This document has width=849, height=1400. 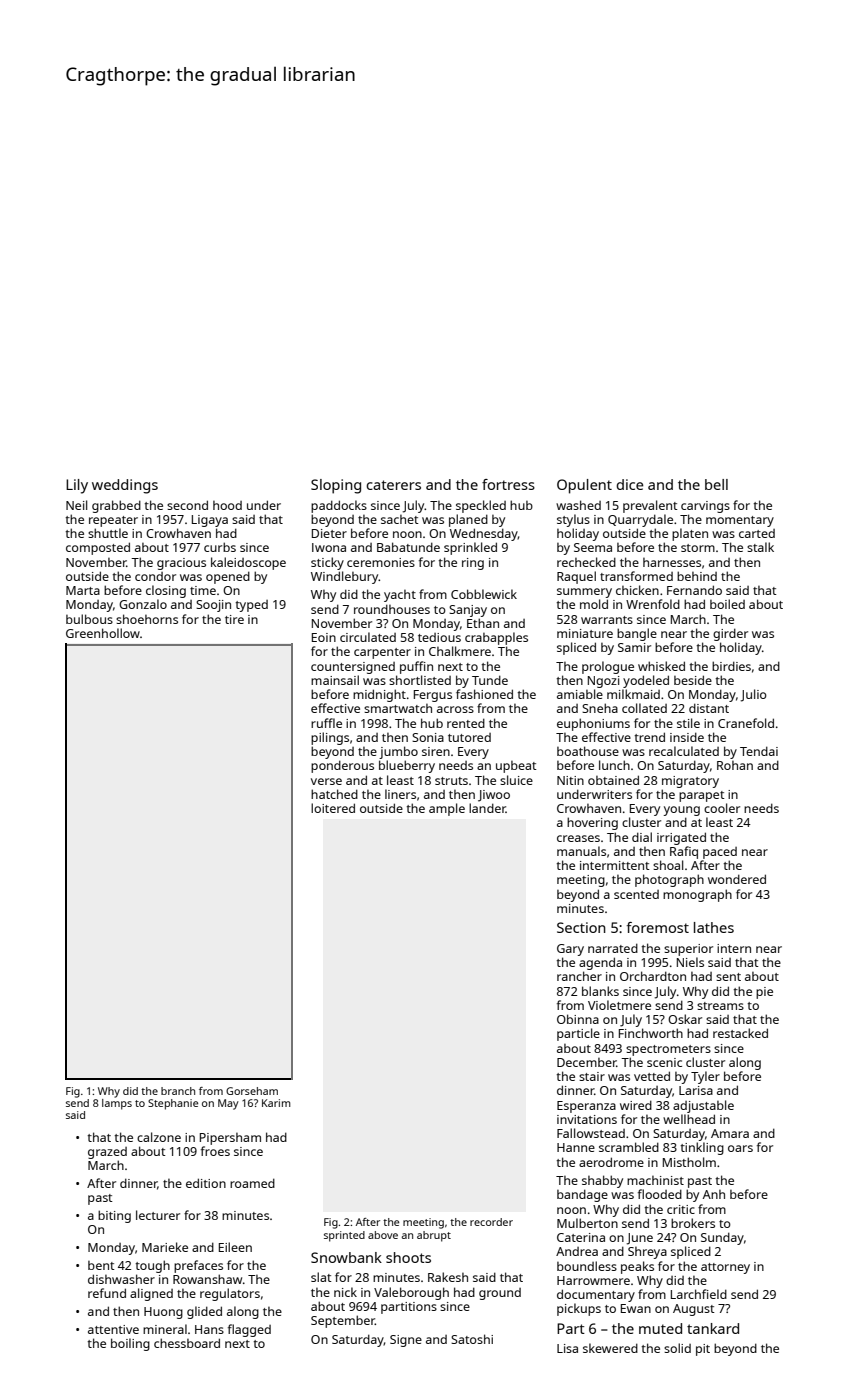 What do you see at coordinates (326, 723) in the document?
I see `ruffle` at bounding box center [326, 723].
